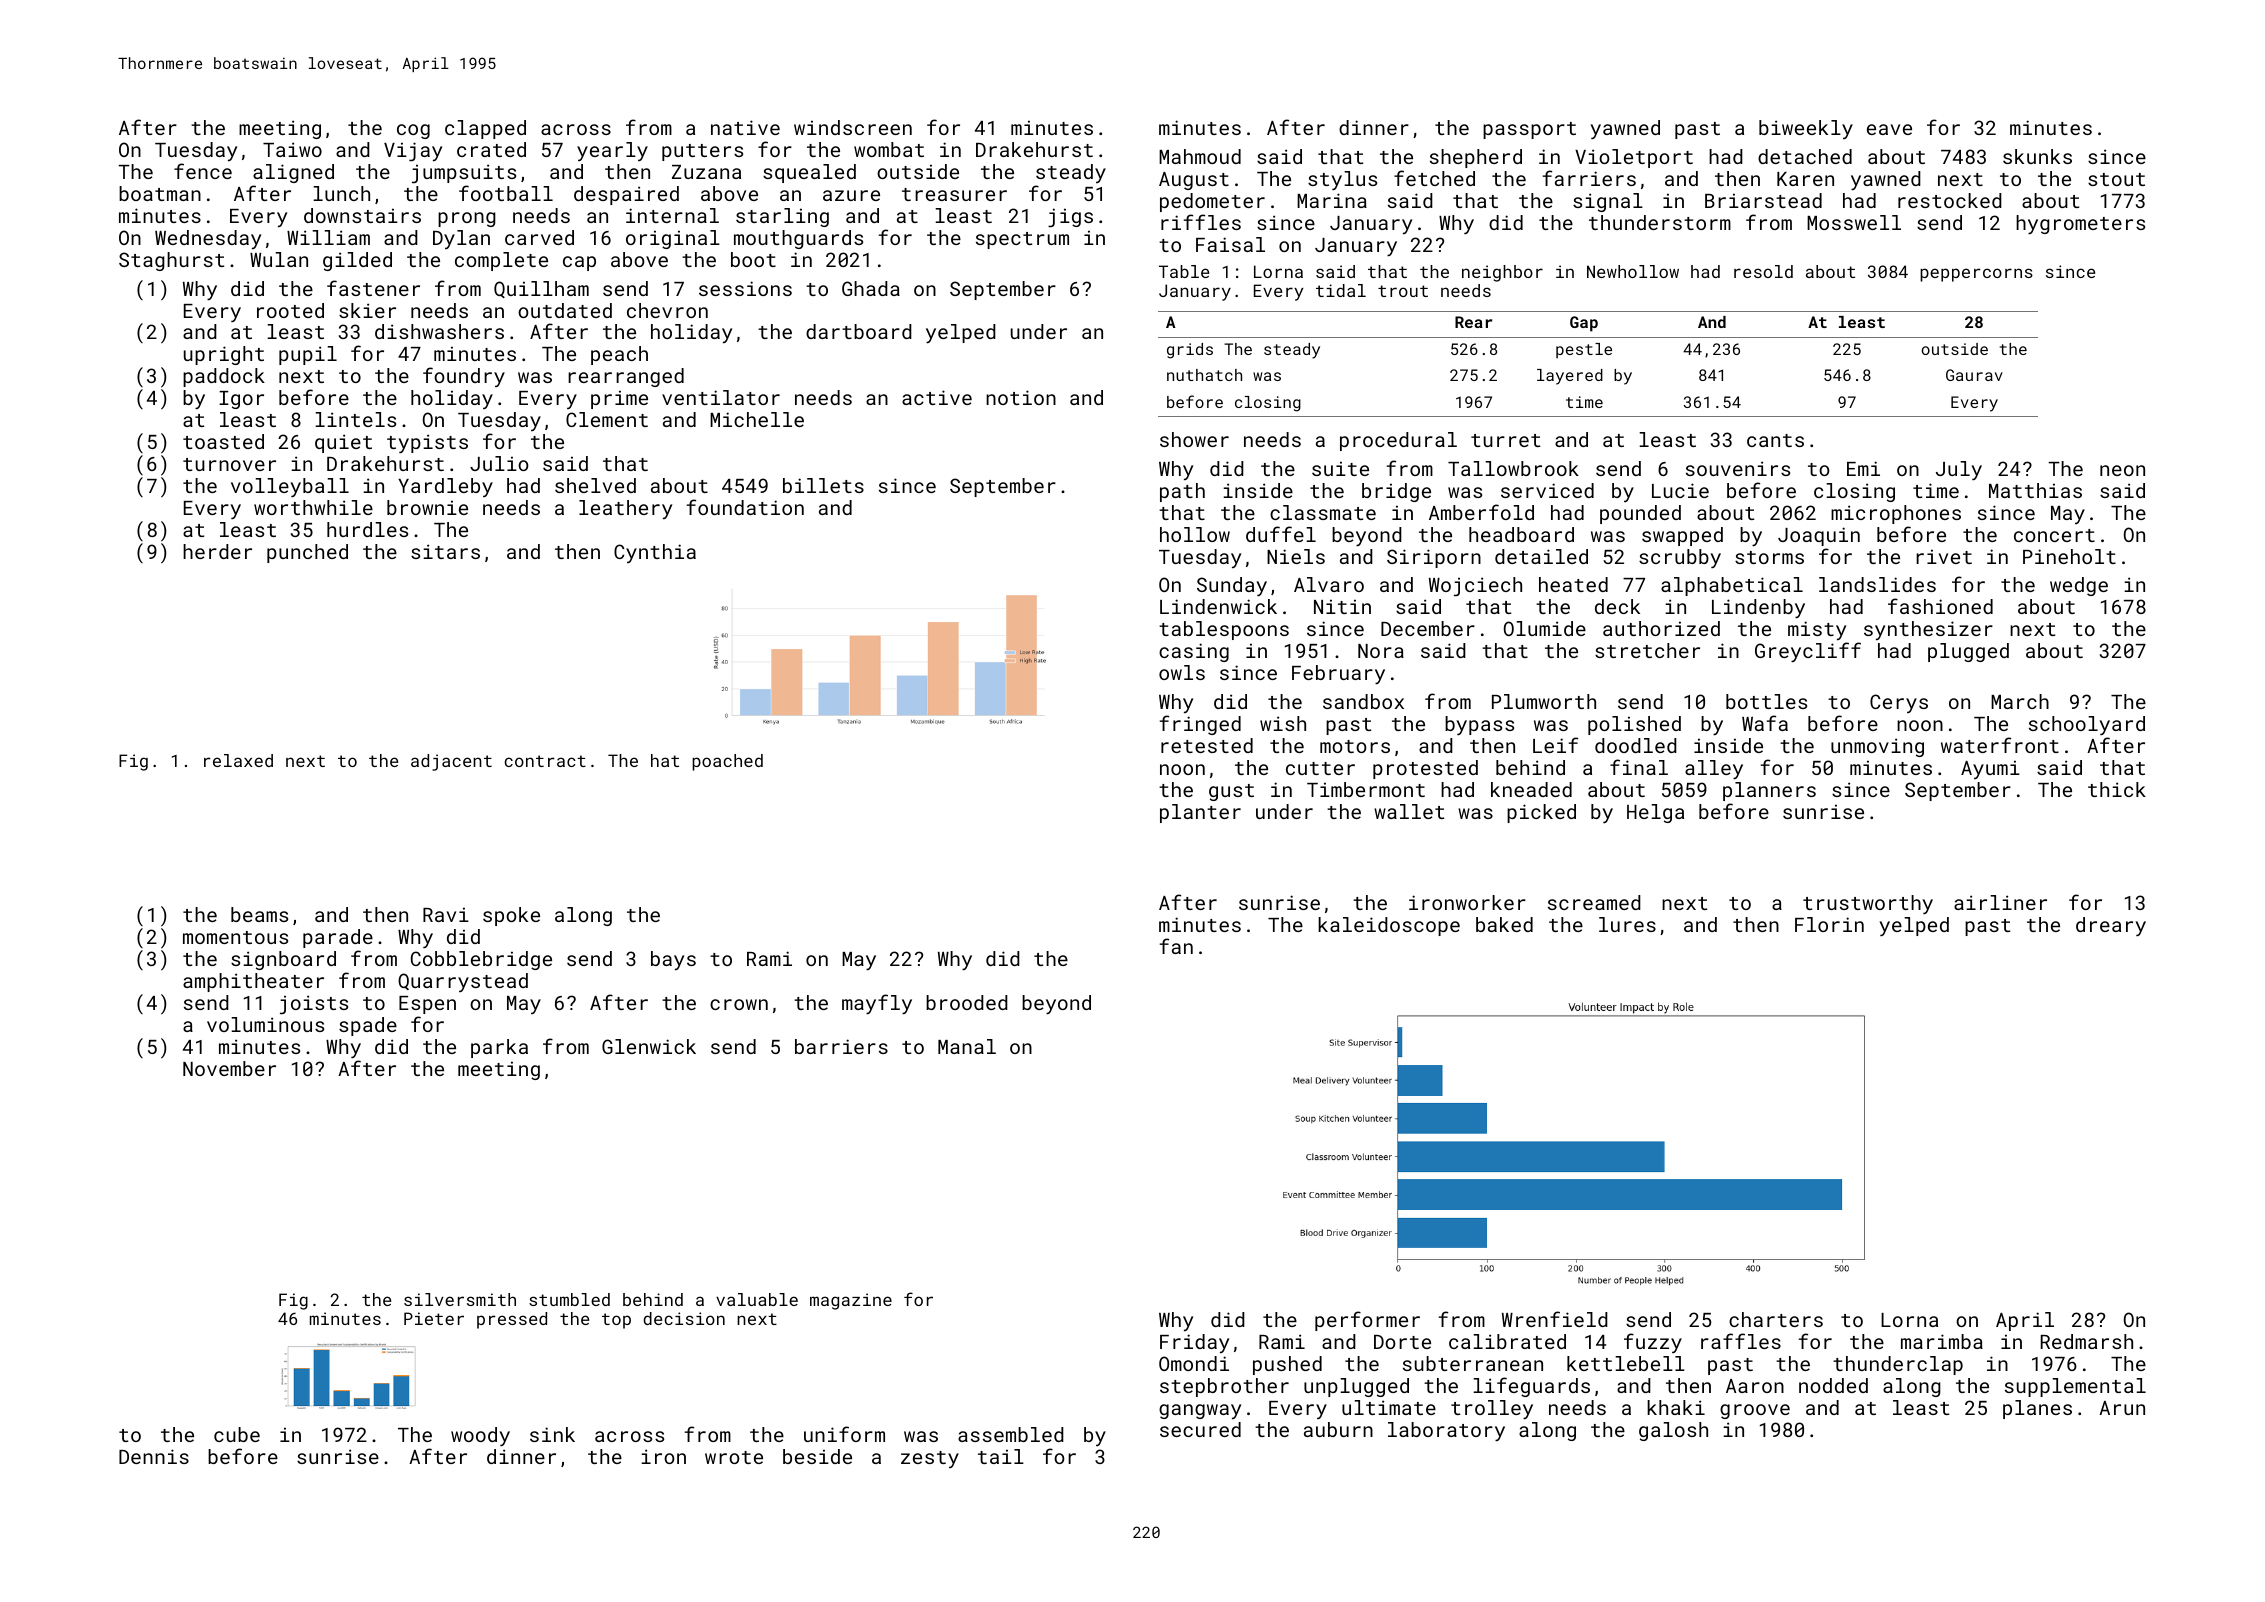  I want to click on cog, so click(413, 131).
